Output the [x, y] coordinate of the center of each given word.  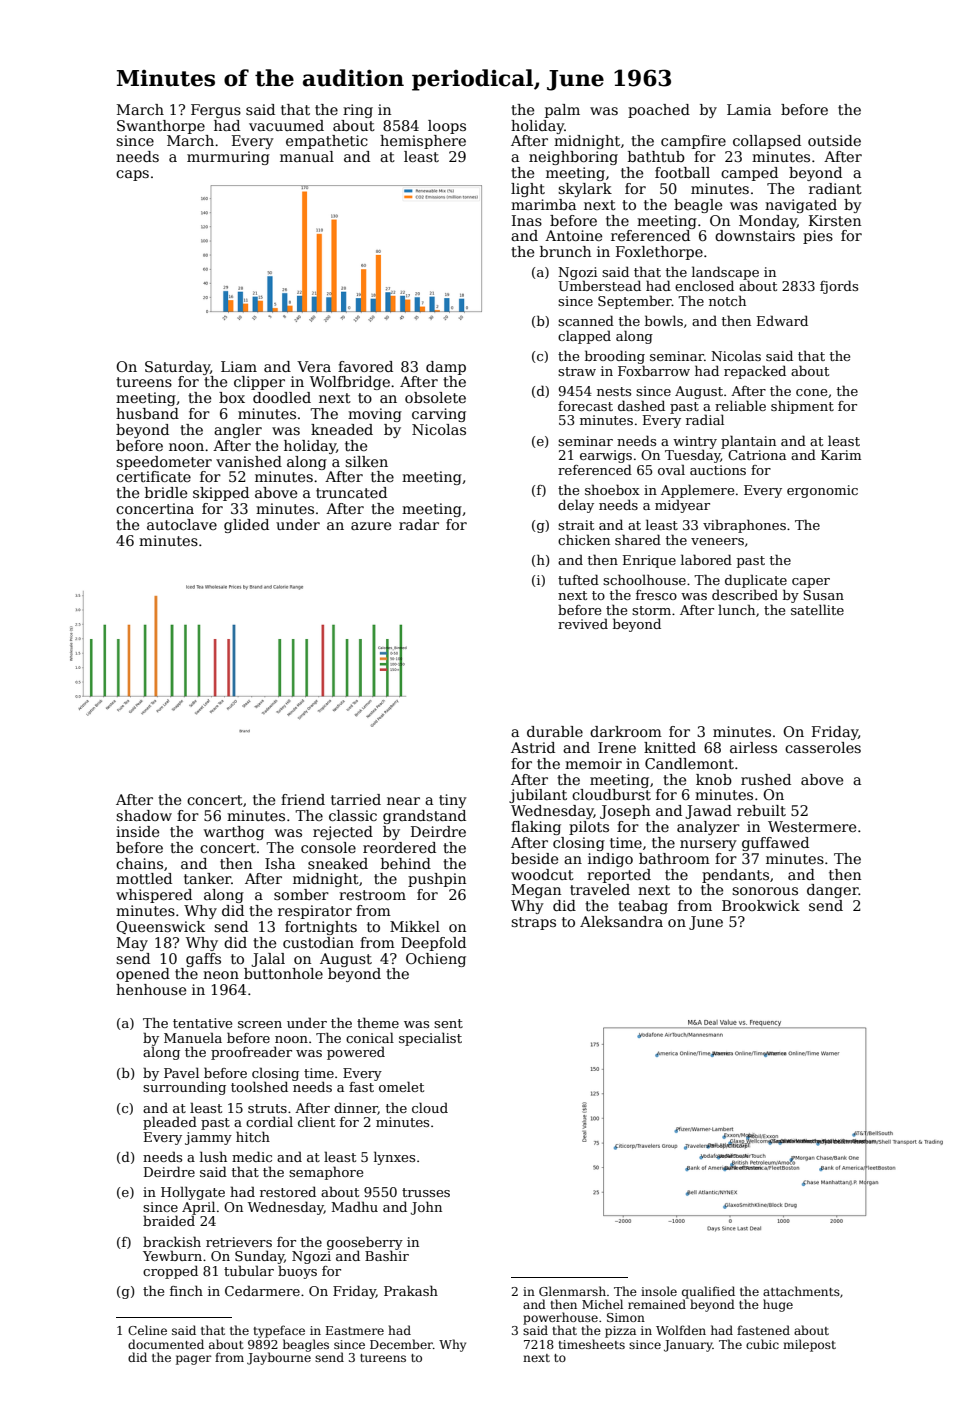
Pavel [181, 1072]
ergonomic [822, 491]
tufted [578, 579]
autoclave [182, 524]
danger [833, 891]
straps [533, 923]
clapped [584, 337]
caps [132, 175]
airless [753, 747]
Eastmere [355, 1330]
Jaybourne [279, 1358]
